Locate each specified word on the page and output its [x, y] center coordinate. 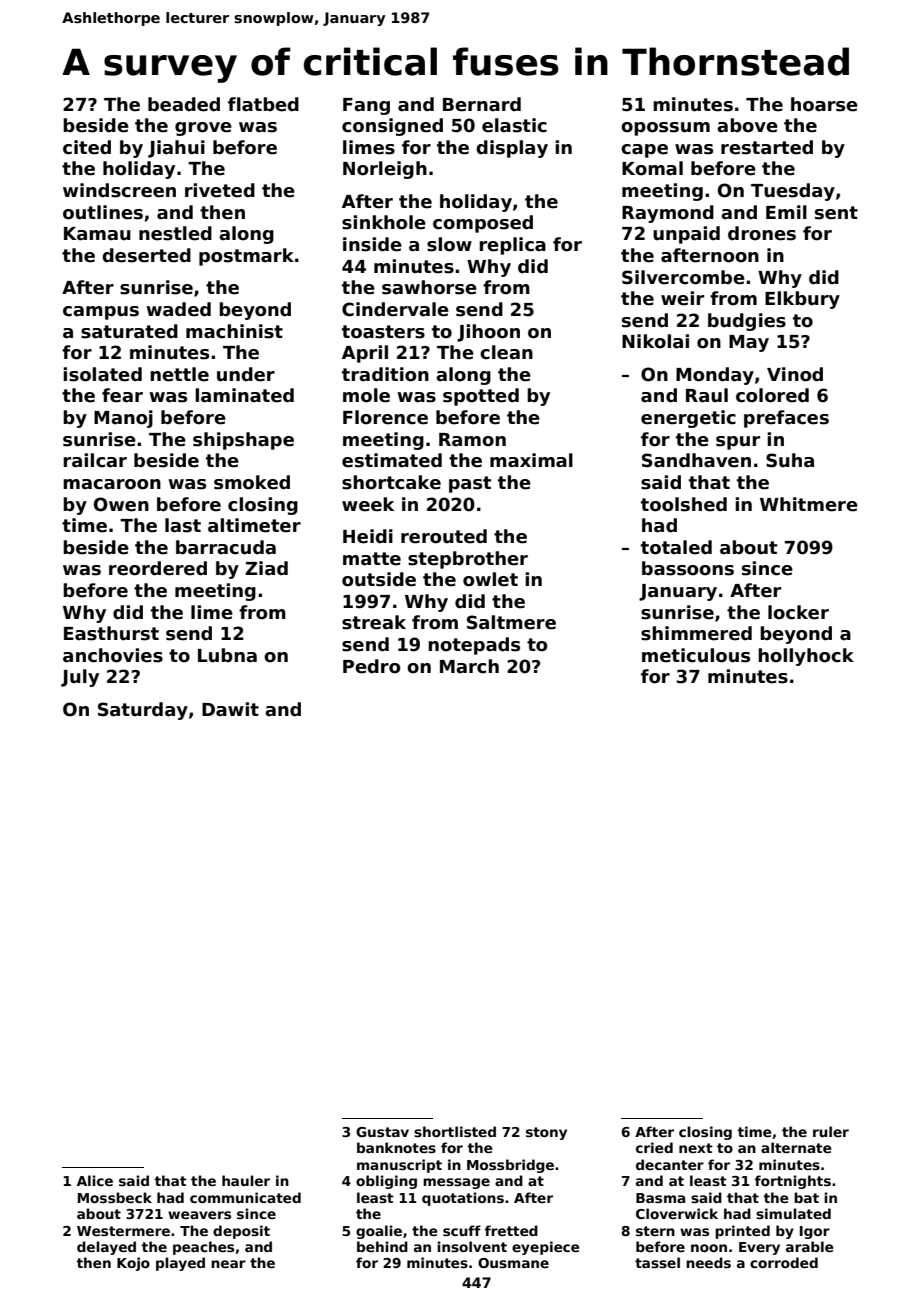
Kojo [133, 1264]
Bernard [482, 104]
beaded [184, 104]
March [469, 666]
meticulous [696, 655]
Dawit [230, 709]
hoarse [824, 104]
